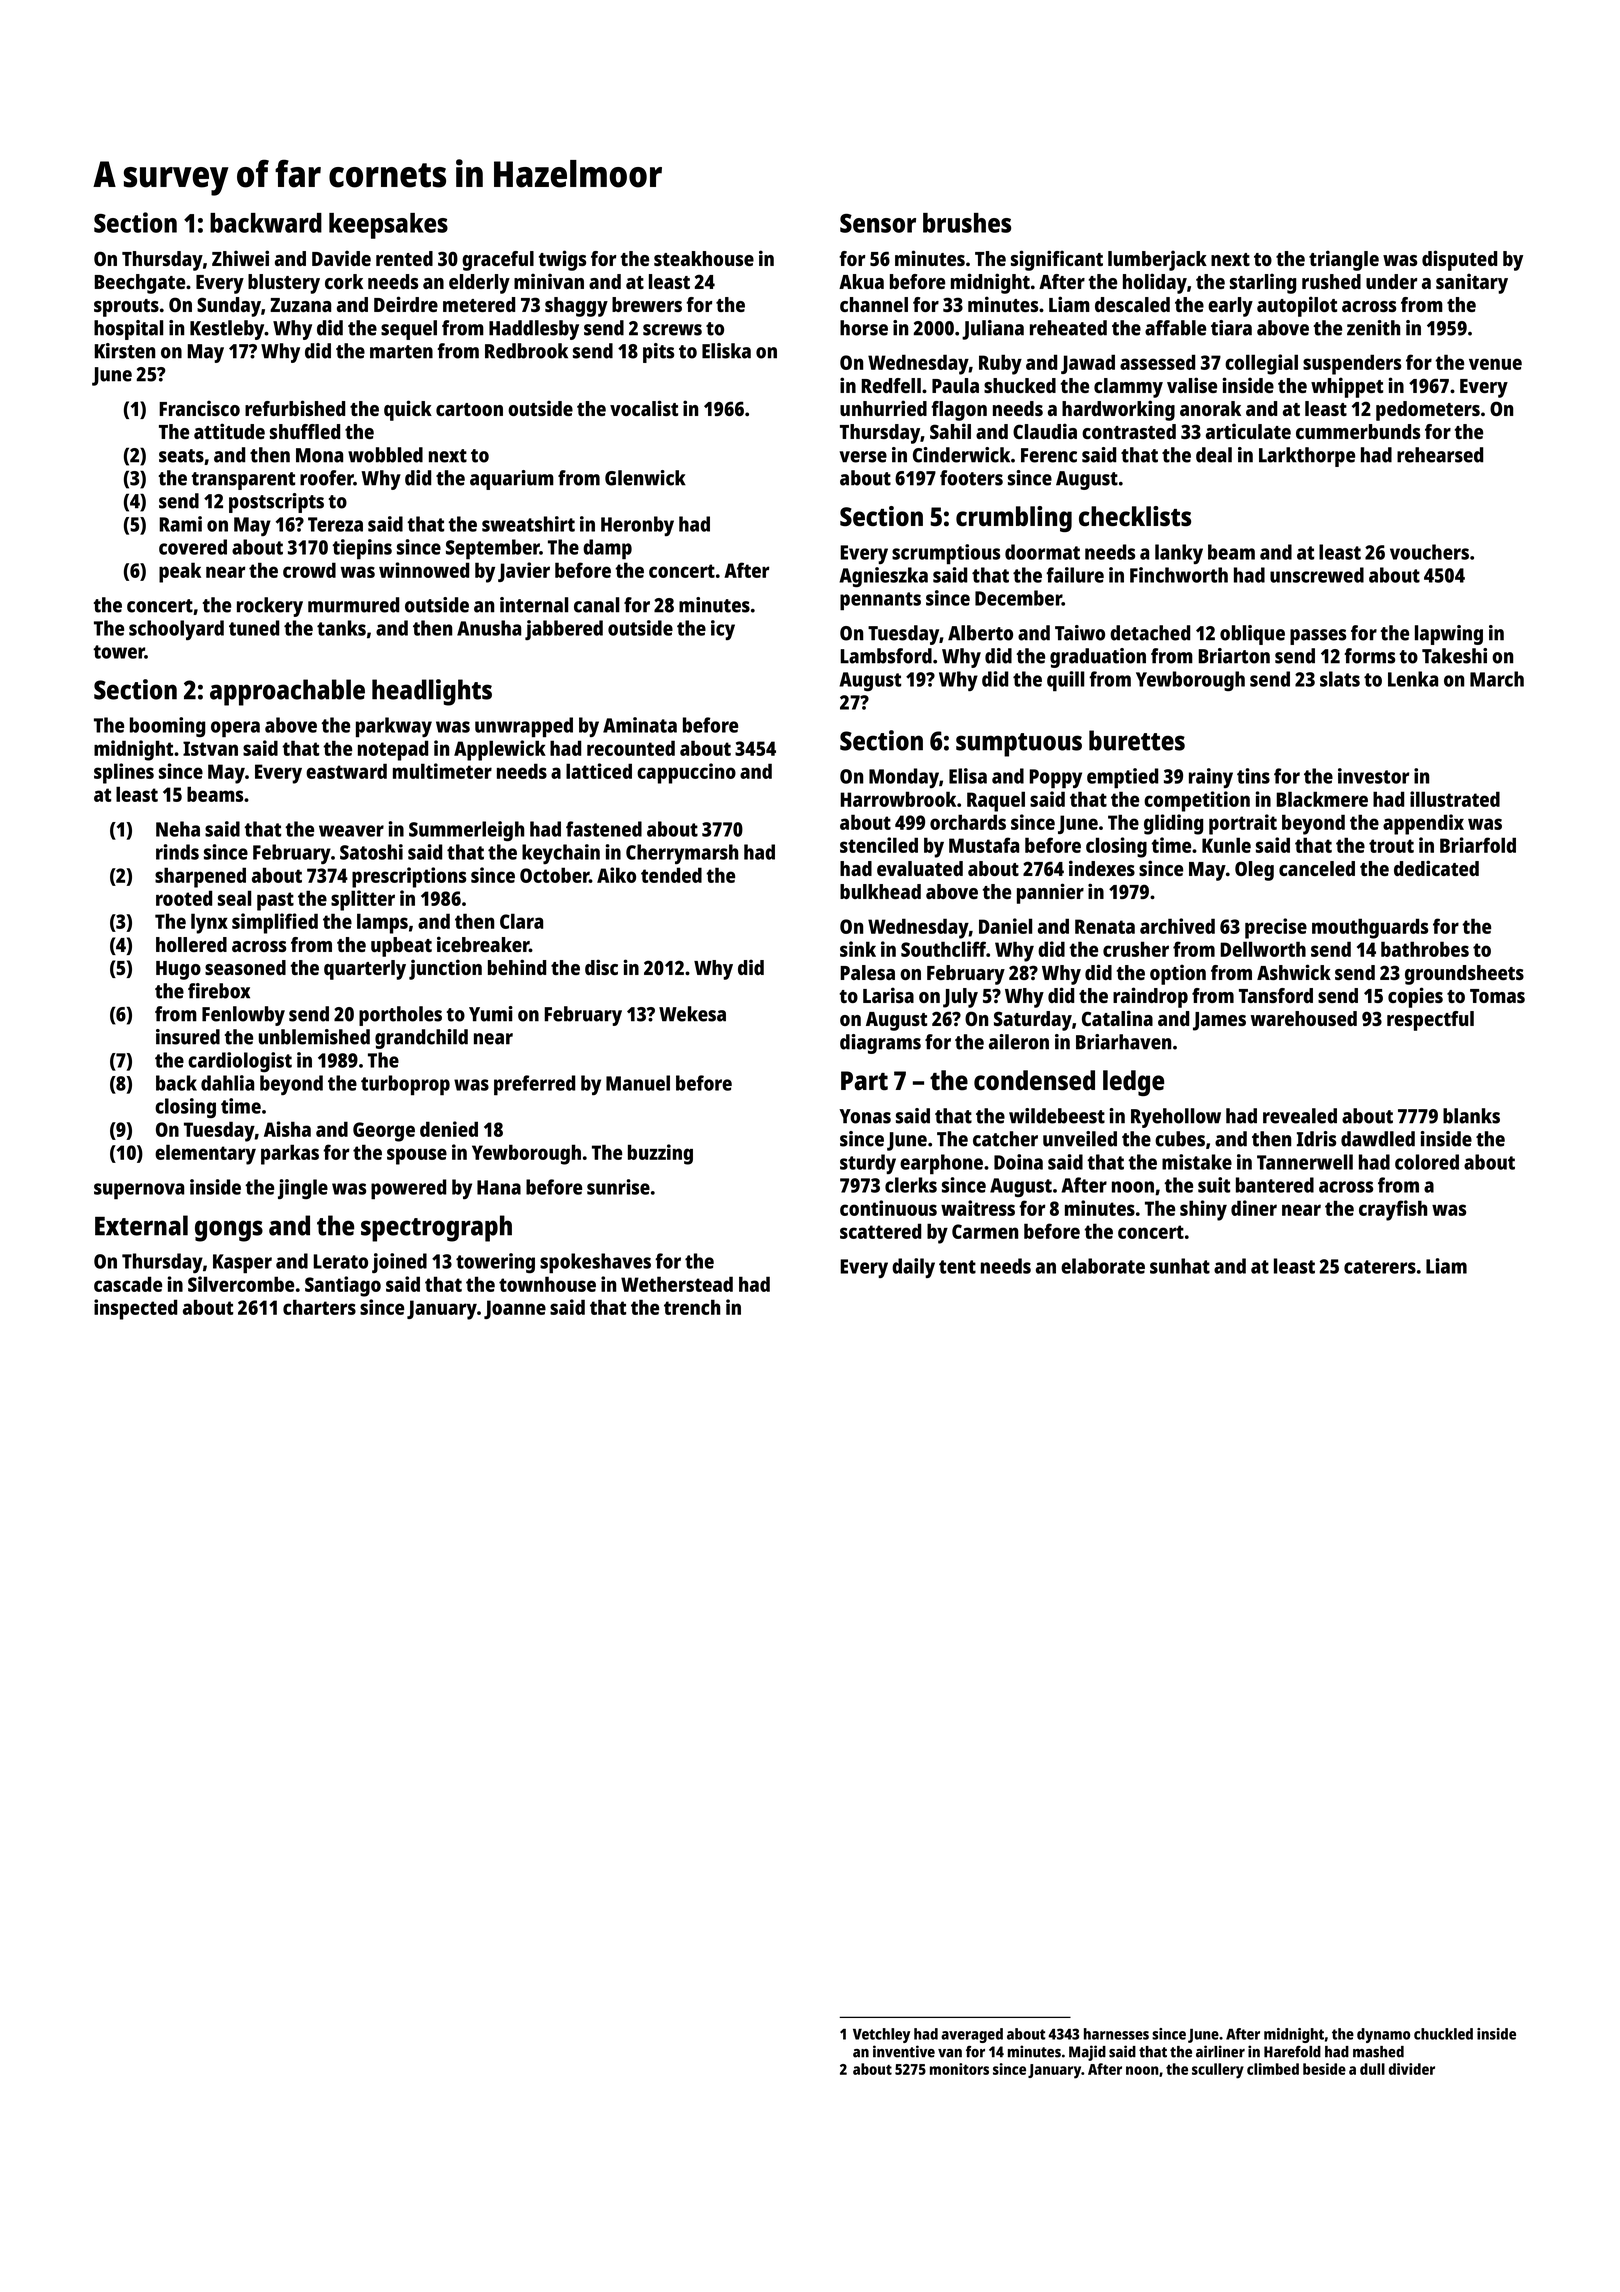 Image resolution: width=1620 pixels, height=2292 pixels. What do you see at coordinates (881, 2035) in the document?
I see `Vetchley` at bounding box center [881, 2035].
